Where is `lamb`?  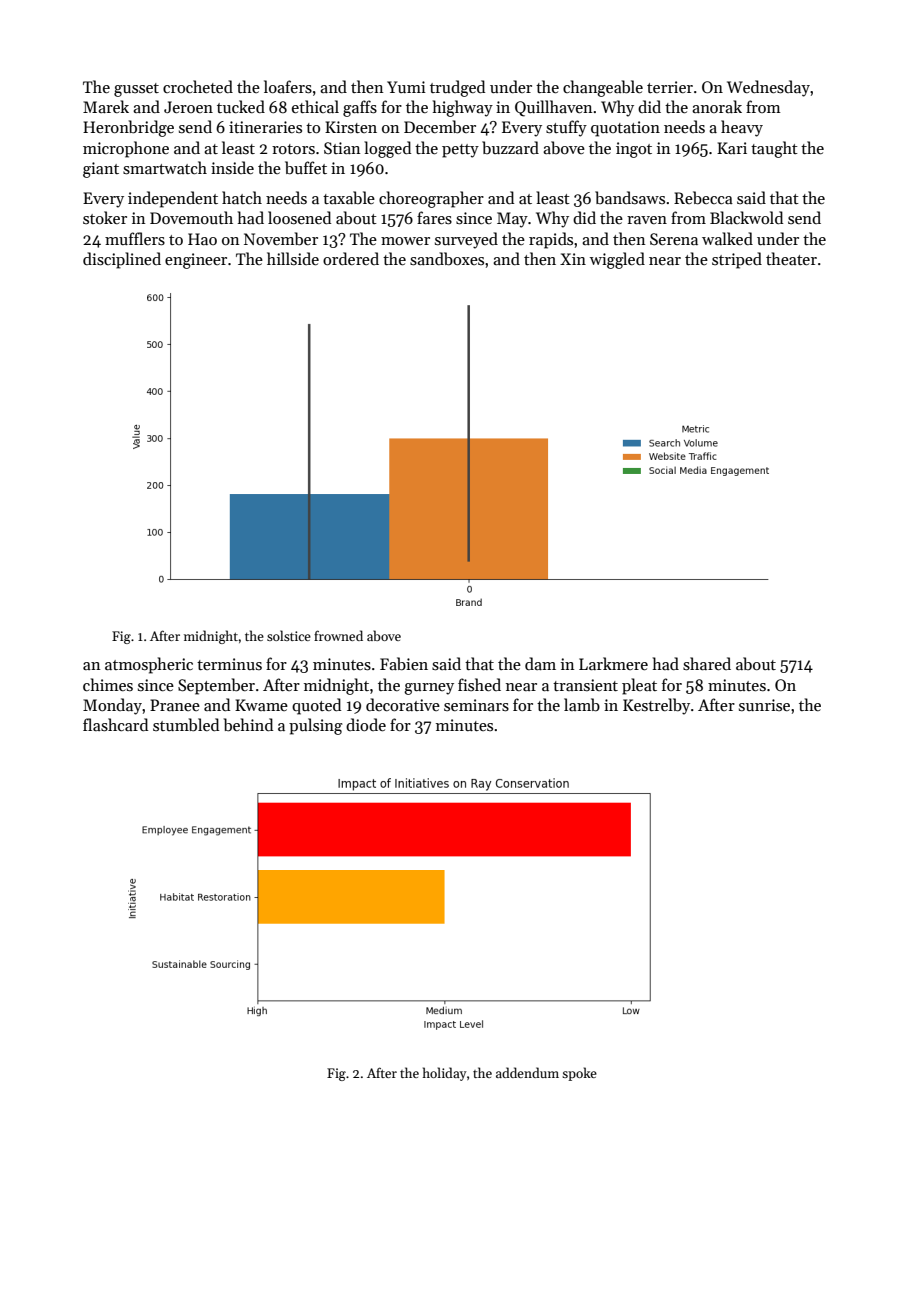
lamb is located at coordinates (582, 705).
